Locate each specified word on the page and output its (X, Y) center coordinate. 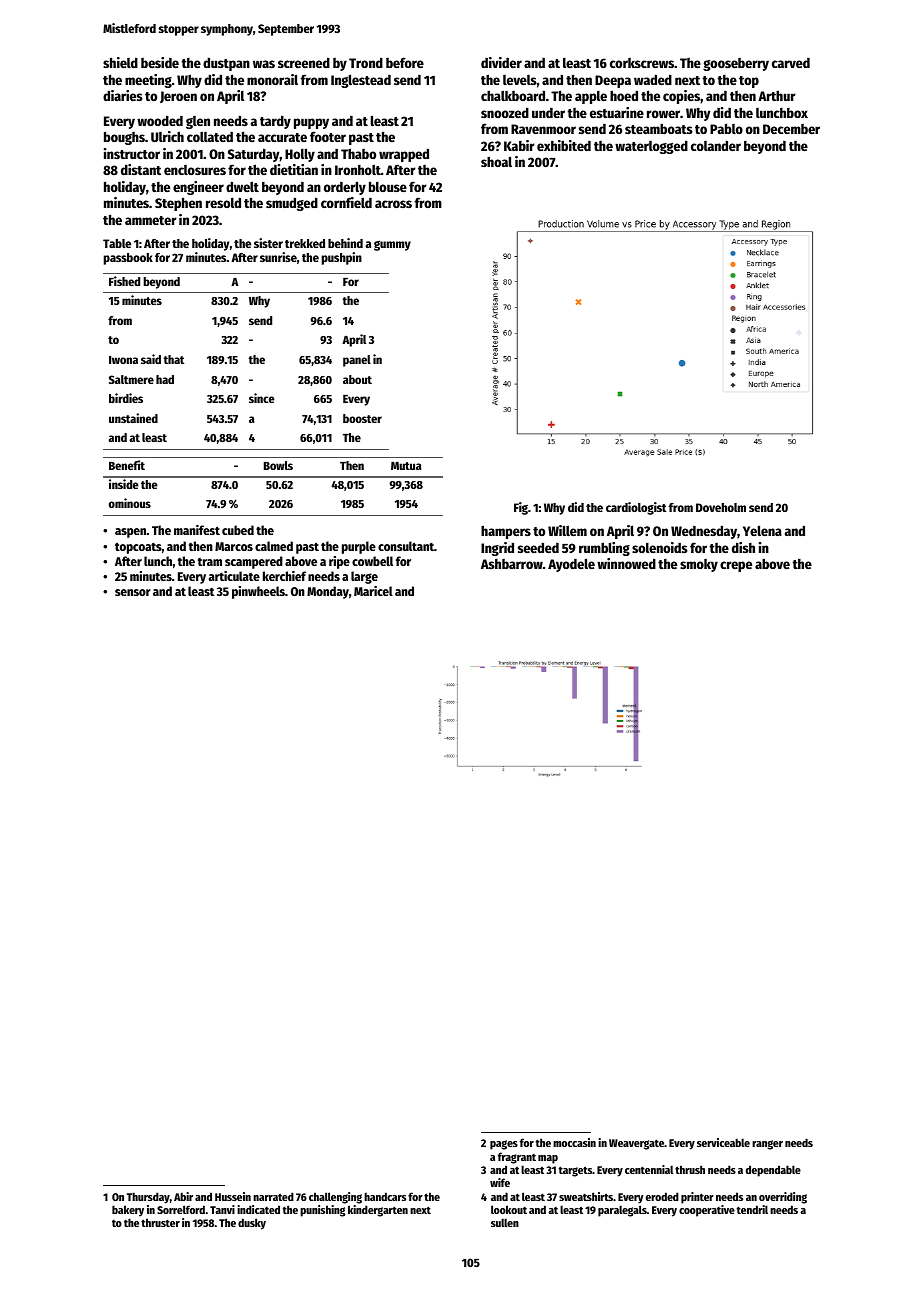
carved (791, 63)
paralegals (622, 1211)
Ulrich (167, 136)
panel (357, 361)
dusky (252, 1224)
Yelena (762, 530)
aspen (130, 533)
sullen (505, 1222)
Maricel (373, 591)
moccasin (574, 1142)
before (405, 62)
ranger (767, 1145)
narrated (273, 1196)
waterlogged (651, 147)
